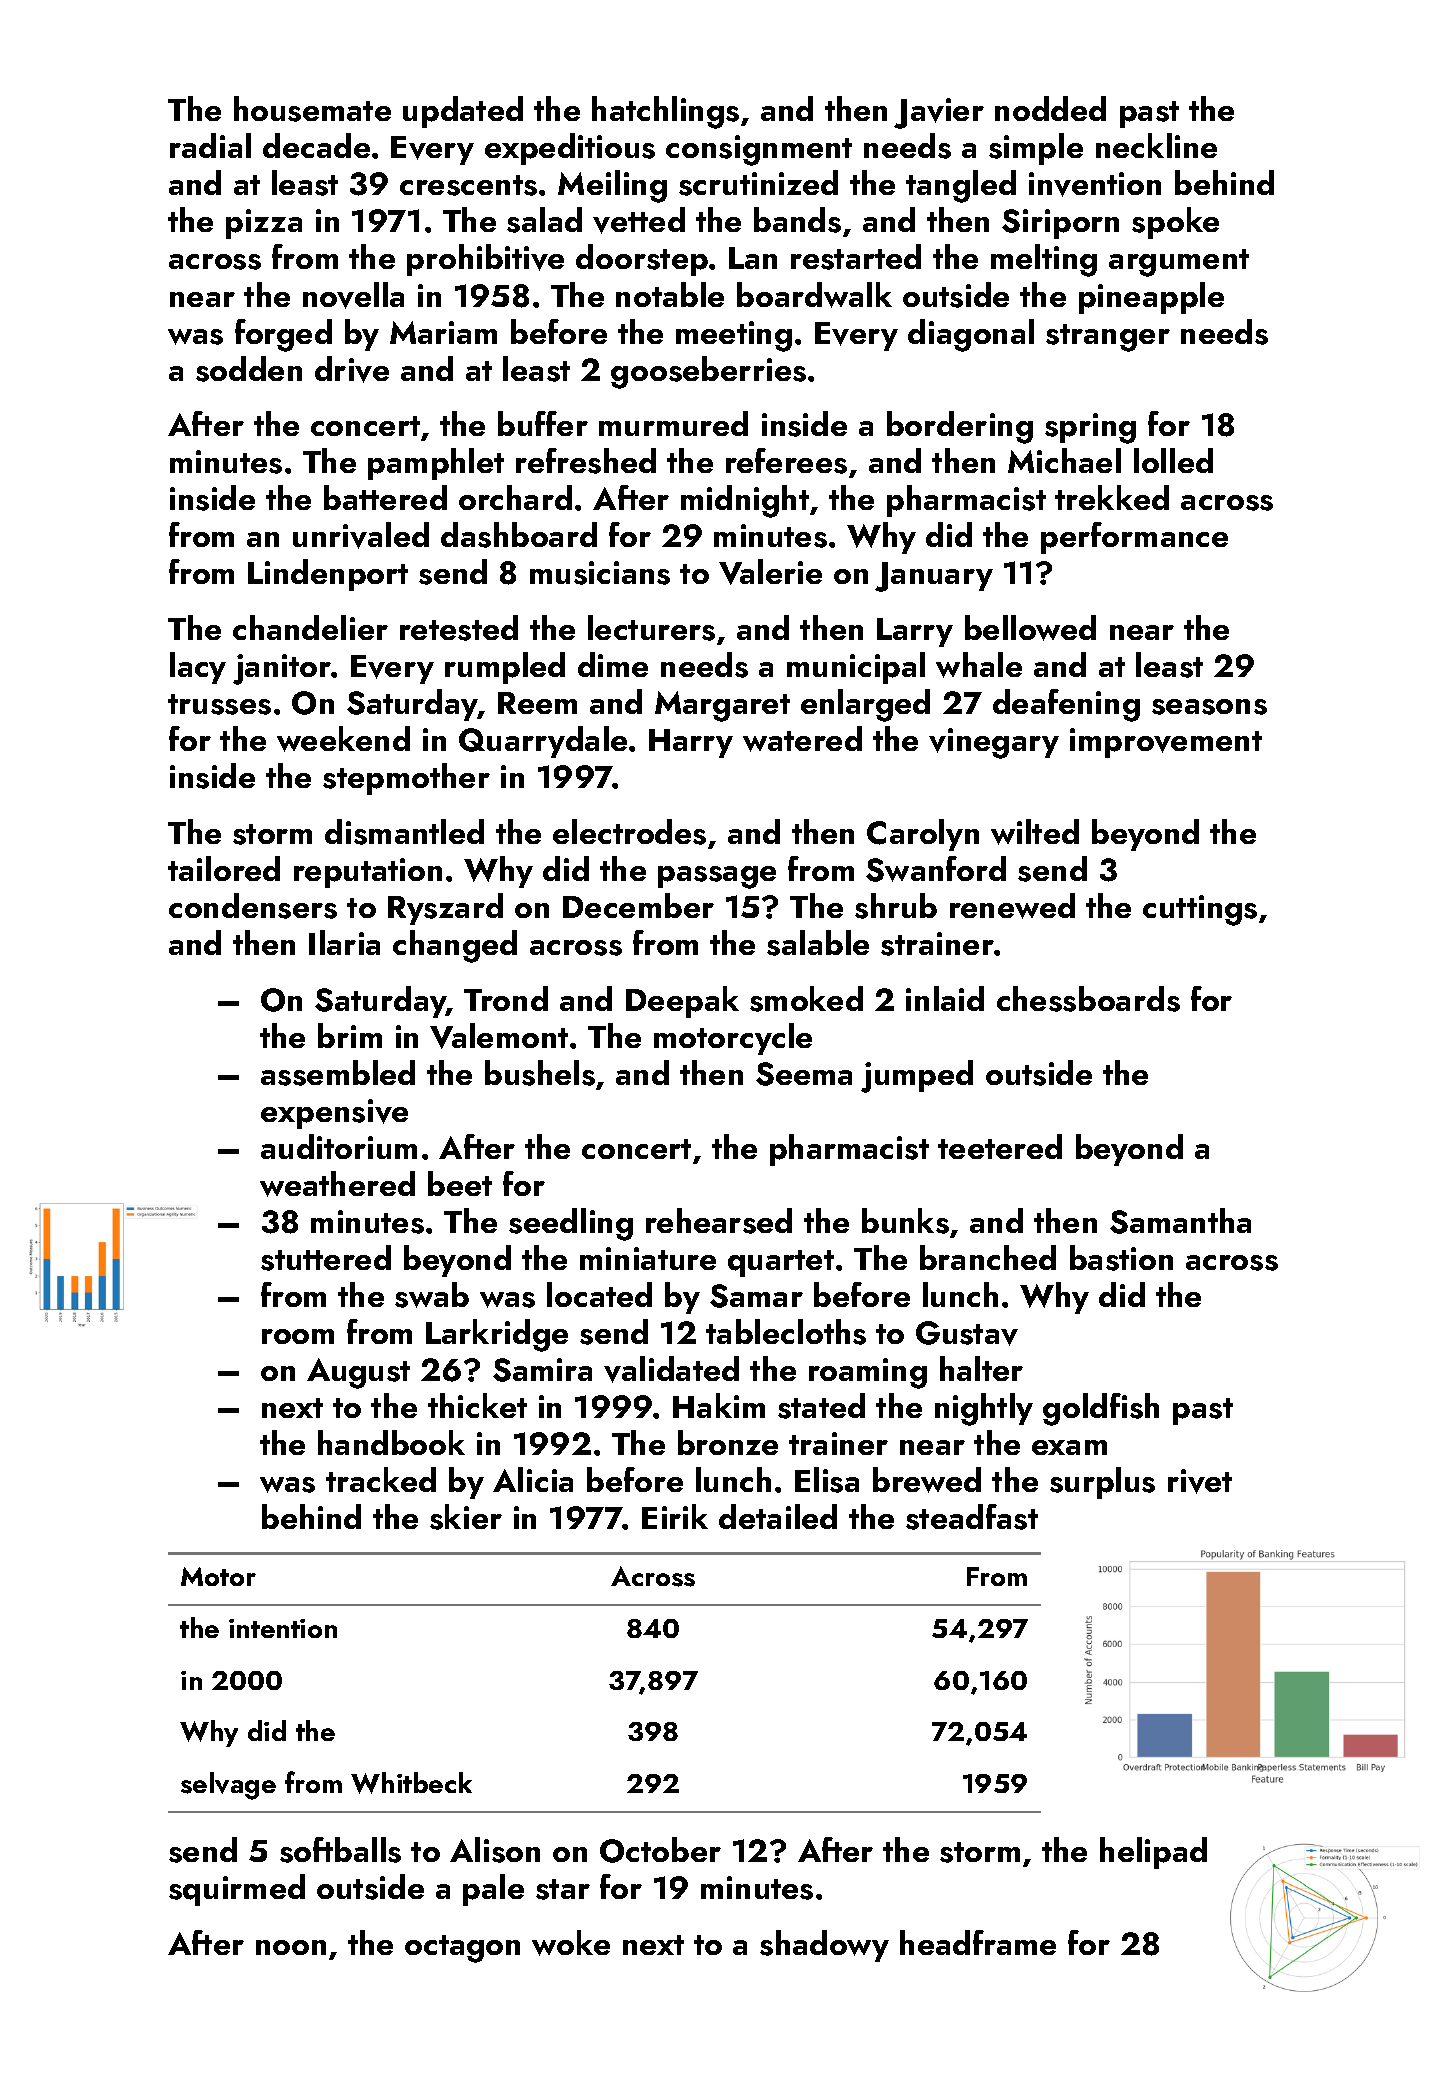 The image size is (1450, 2100). I want to click on shadowy, so click(824, 1946).
